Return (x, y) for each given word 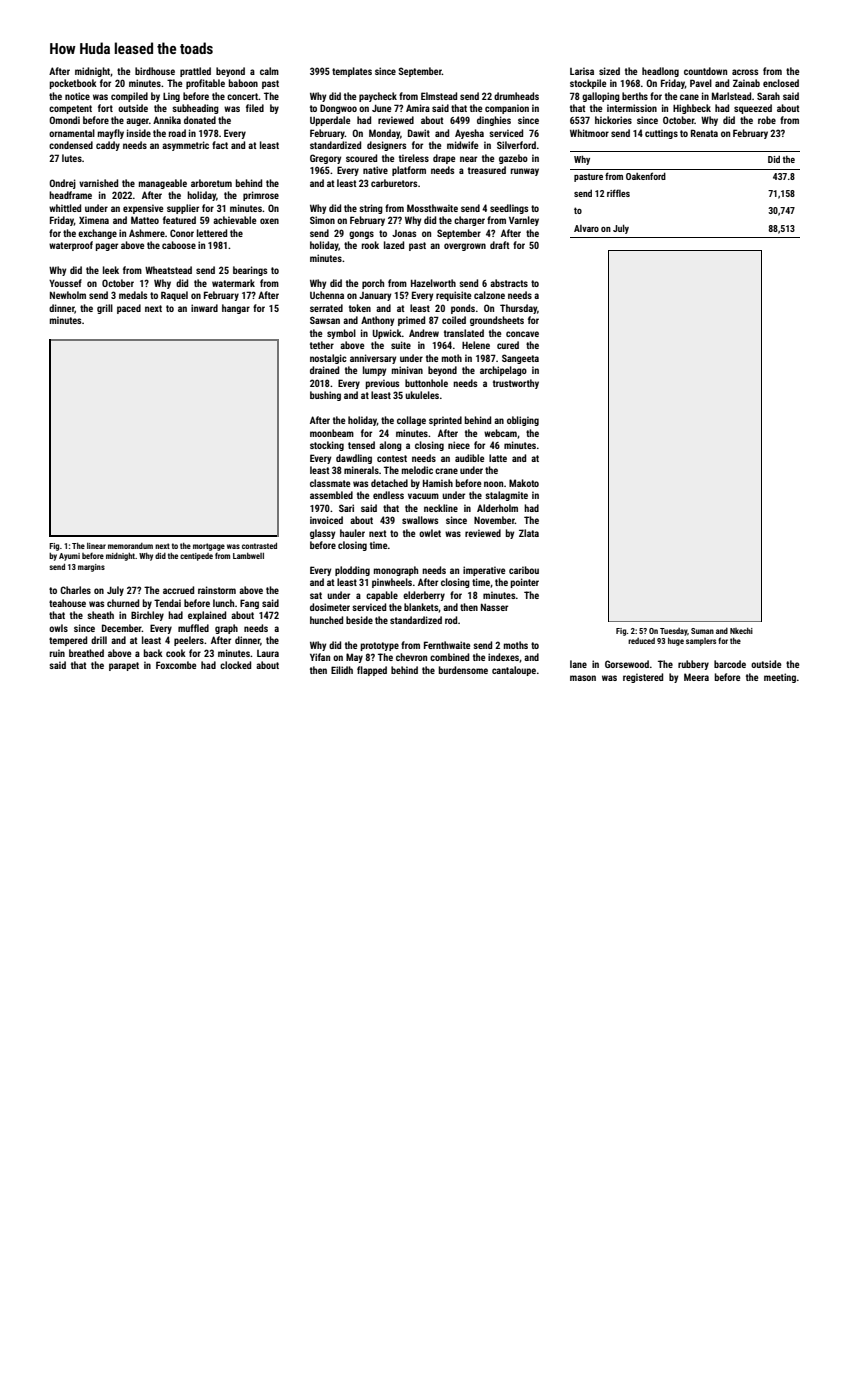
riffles (618, 193)
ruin (57, 653)
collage (411, 421)
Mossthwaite (432, 208)
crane (446, 471)
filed (255, 108)
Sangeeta (520, 359)
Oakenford (646, 176)
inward (204, 308)
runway (525, 172)
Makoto (524, 483)
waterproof (71, 246)
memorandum (130, 546)
